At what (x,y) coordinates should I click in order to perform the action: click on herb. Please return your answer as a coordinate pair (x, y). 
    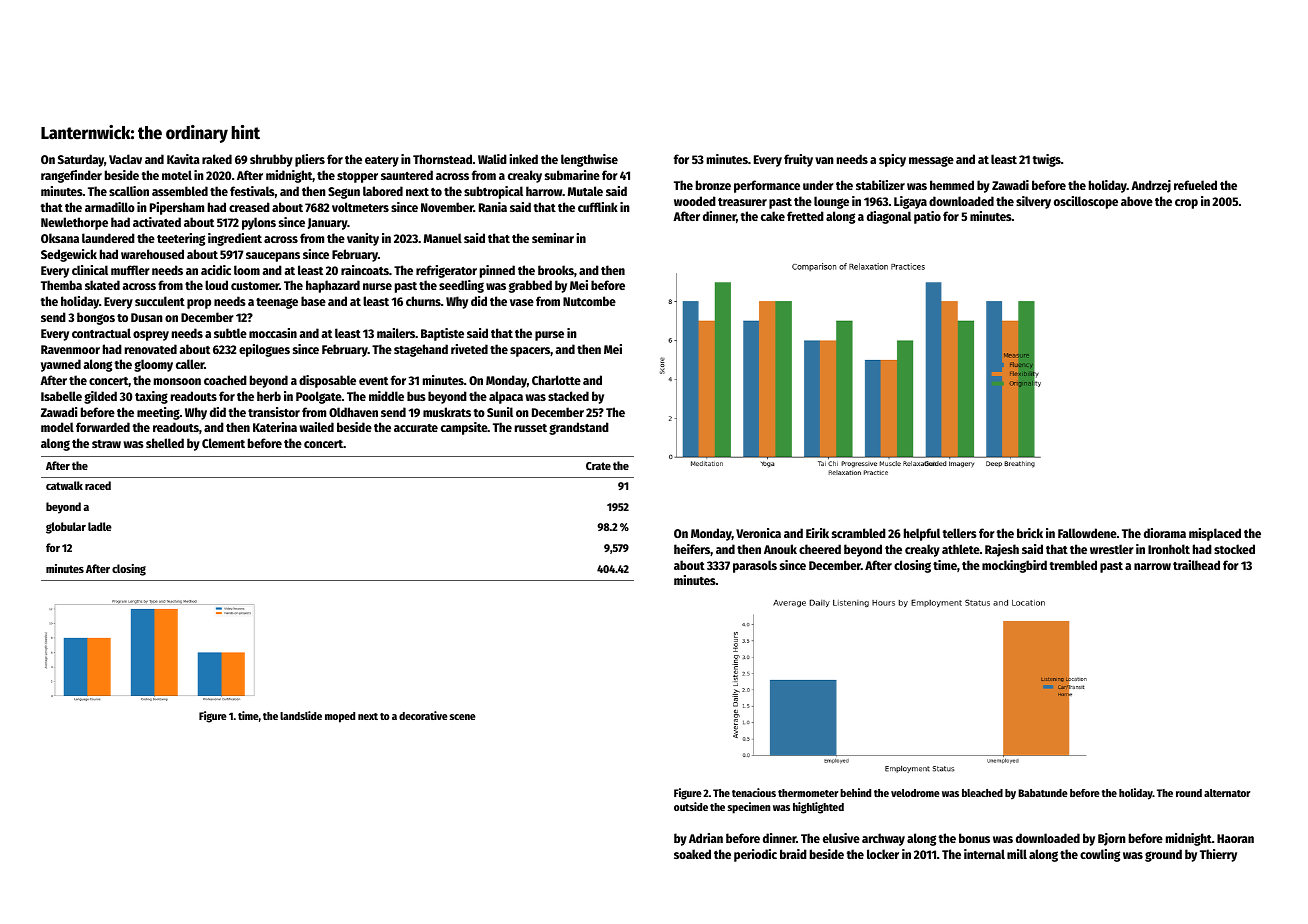
    Looking at the image, I should click on (269, 396).
